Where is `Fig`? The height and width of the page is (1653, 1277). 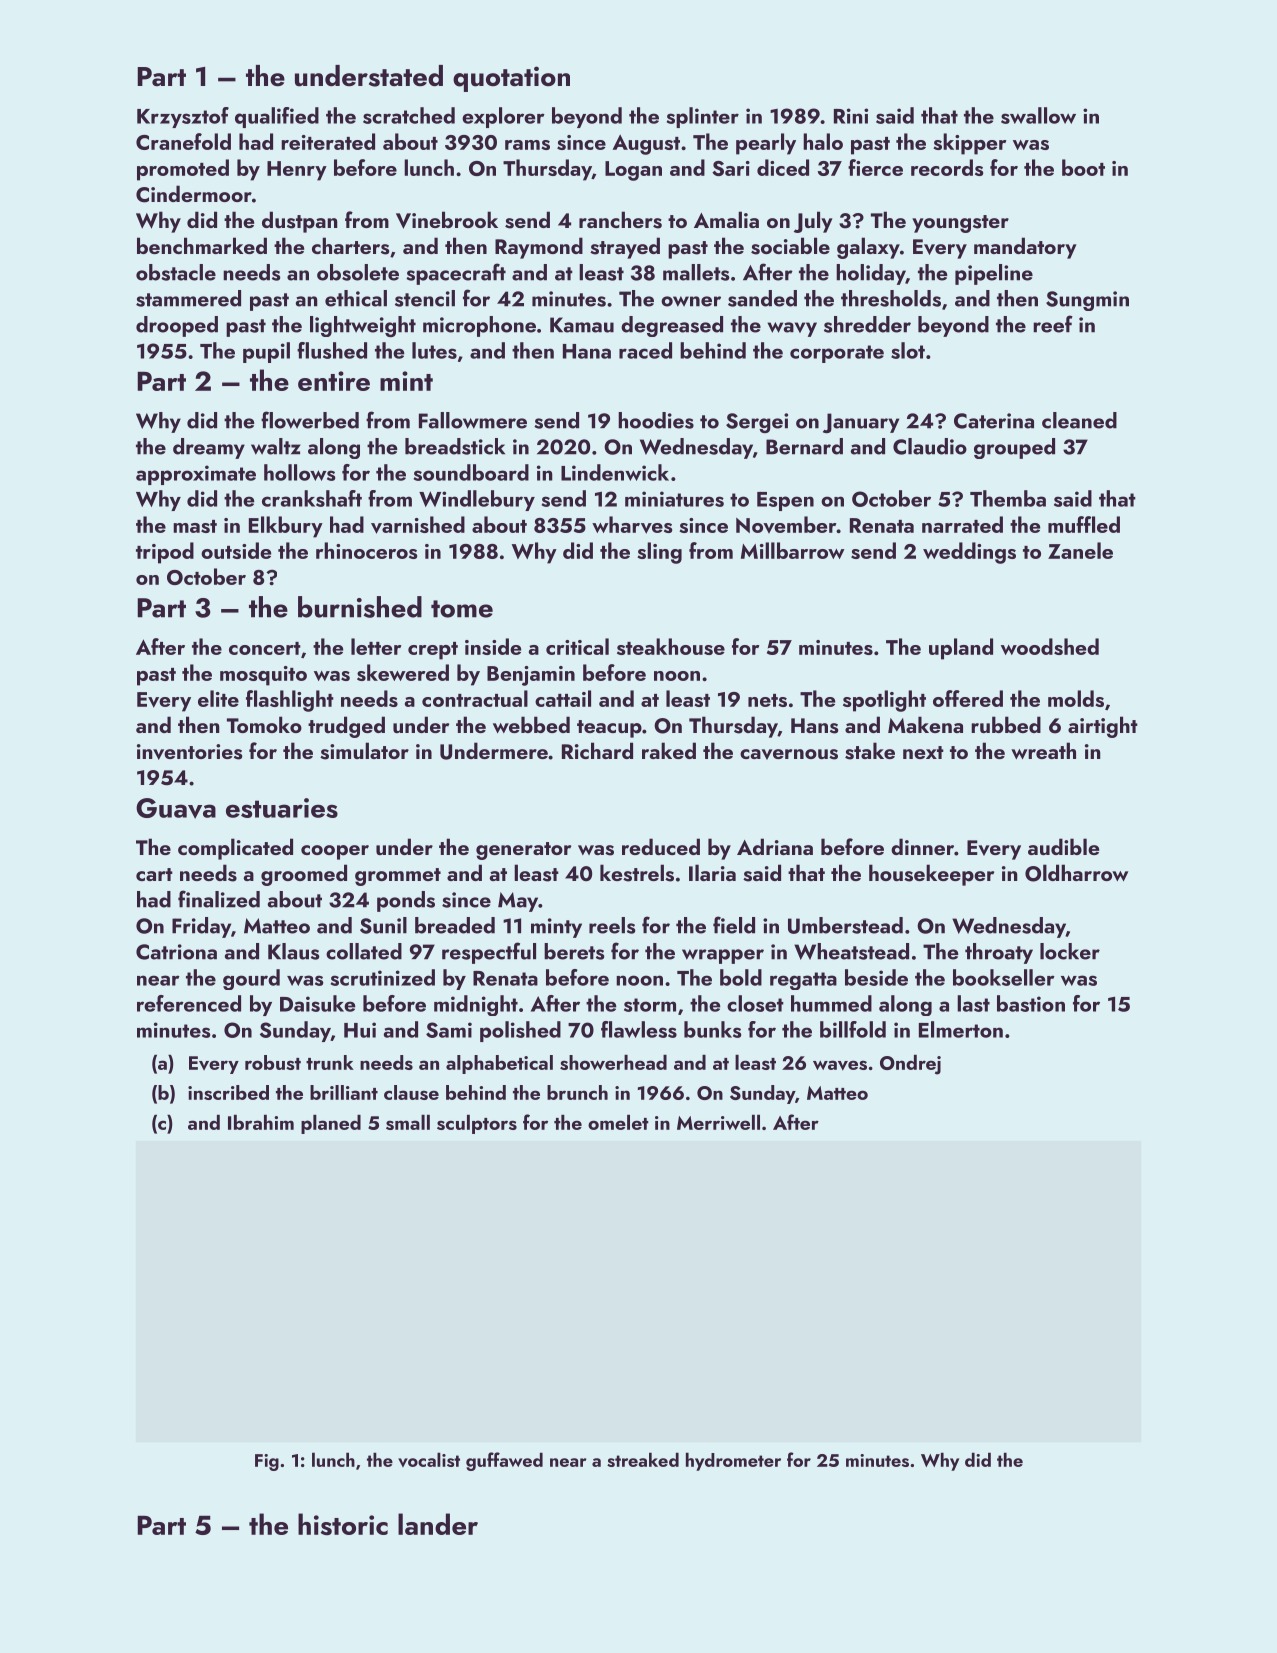
Fig is located at coordinates (267, 1462).
